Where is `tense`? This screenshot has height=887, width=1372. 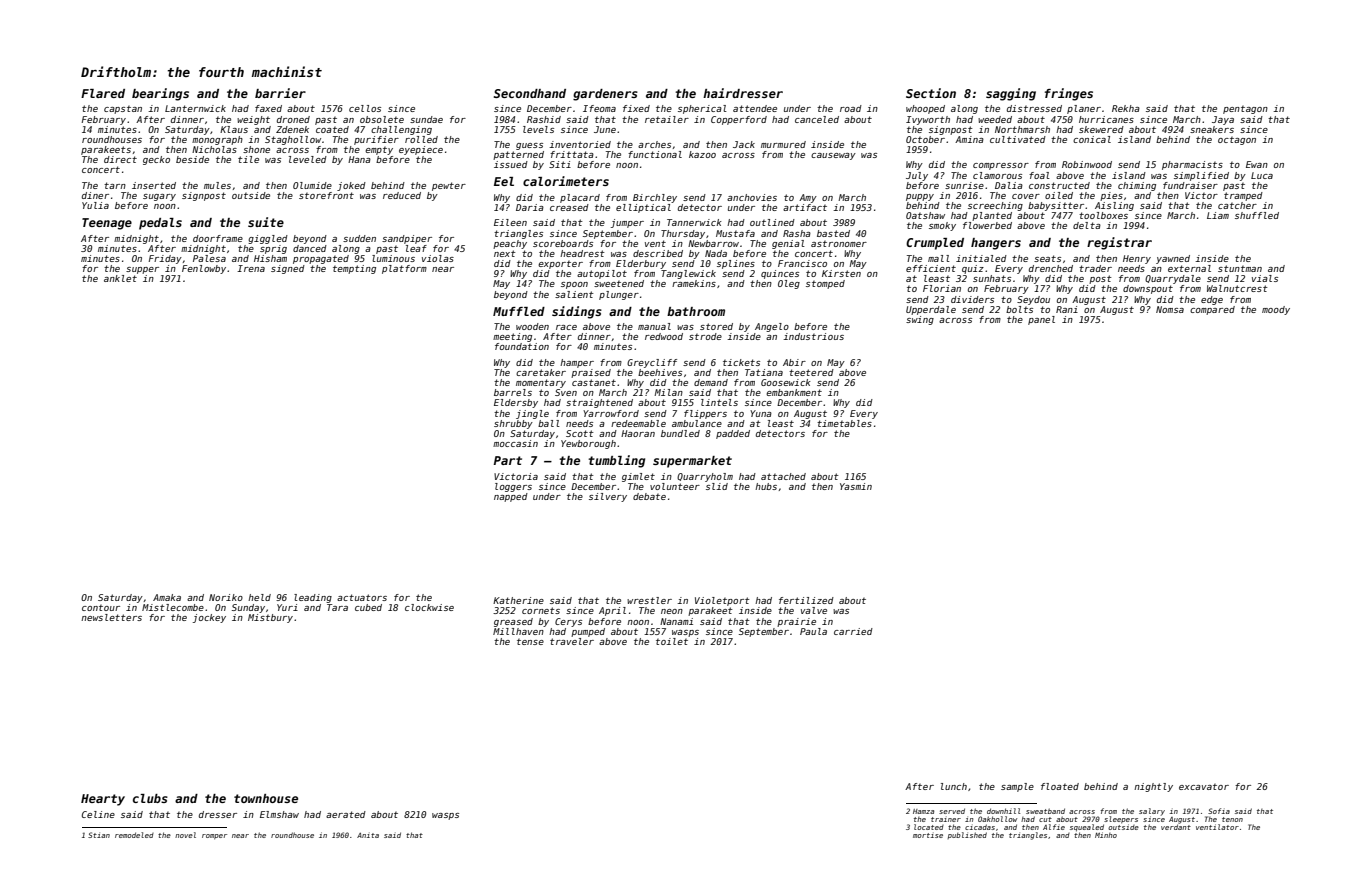
tense is located at coordinates (530, 642).
